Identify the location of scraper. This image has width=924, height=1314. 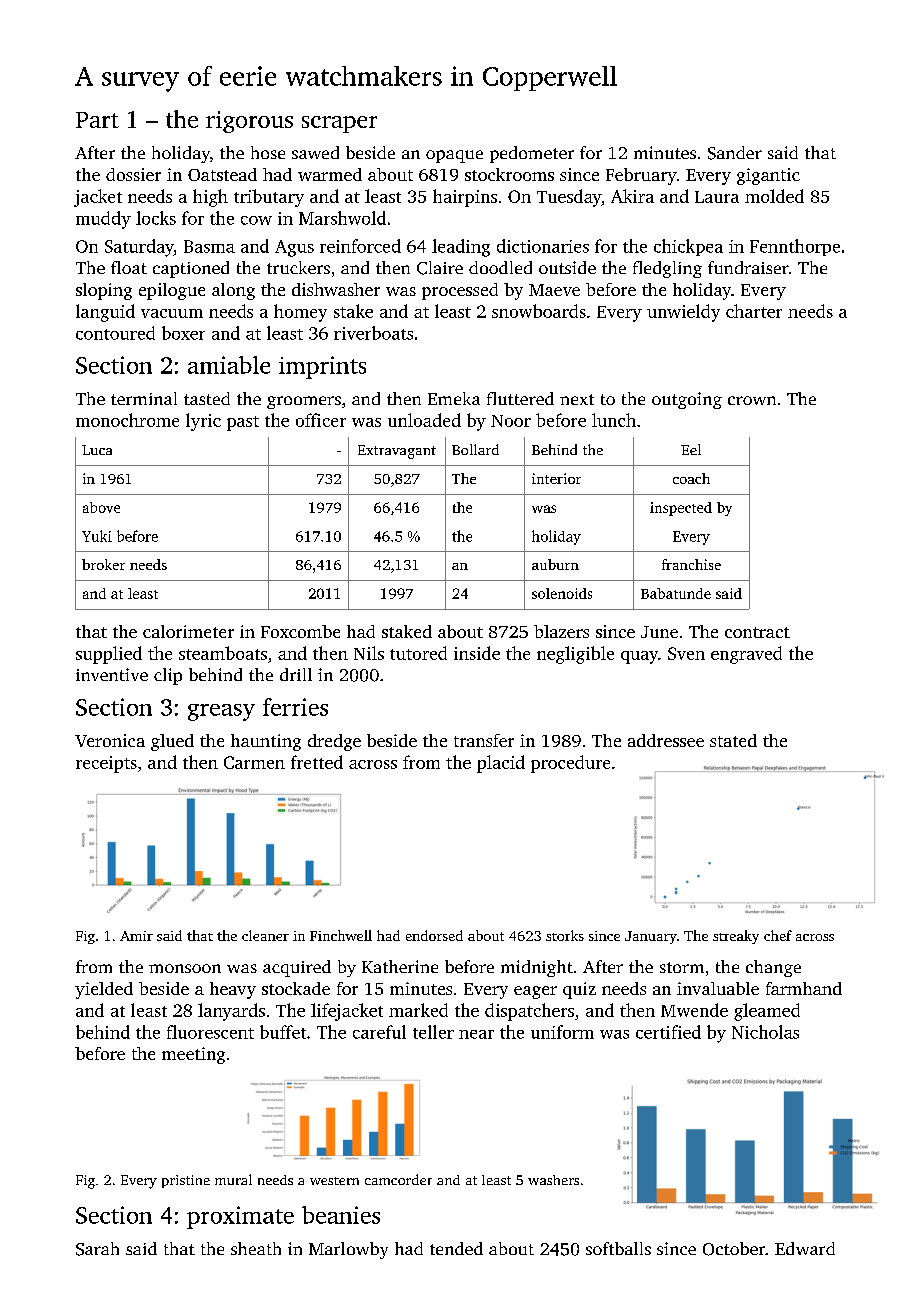
(339, 124).
